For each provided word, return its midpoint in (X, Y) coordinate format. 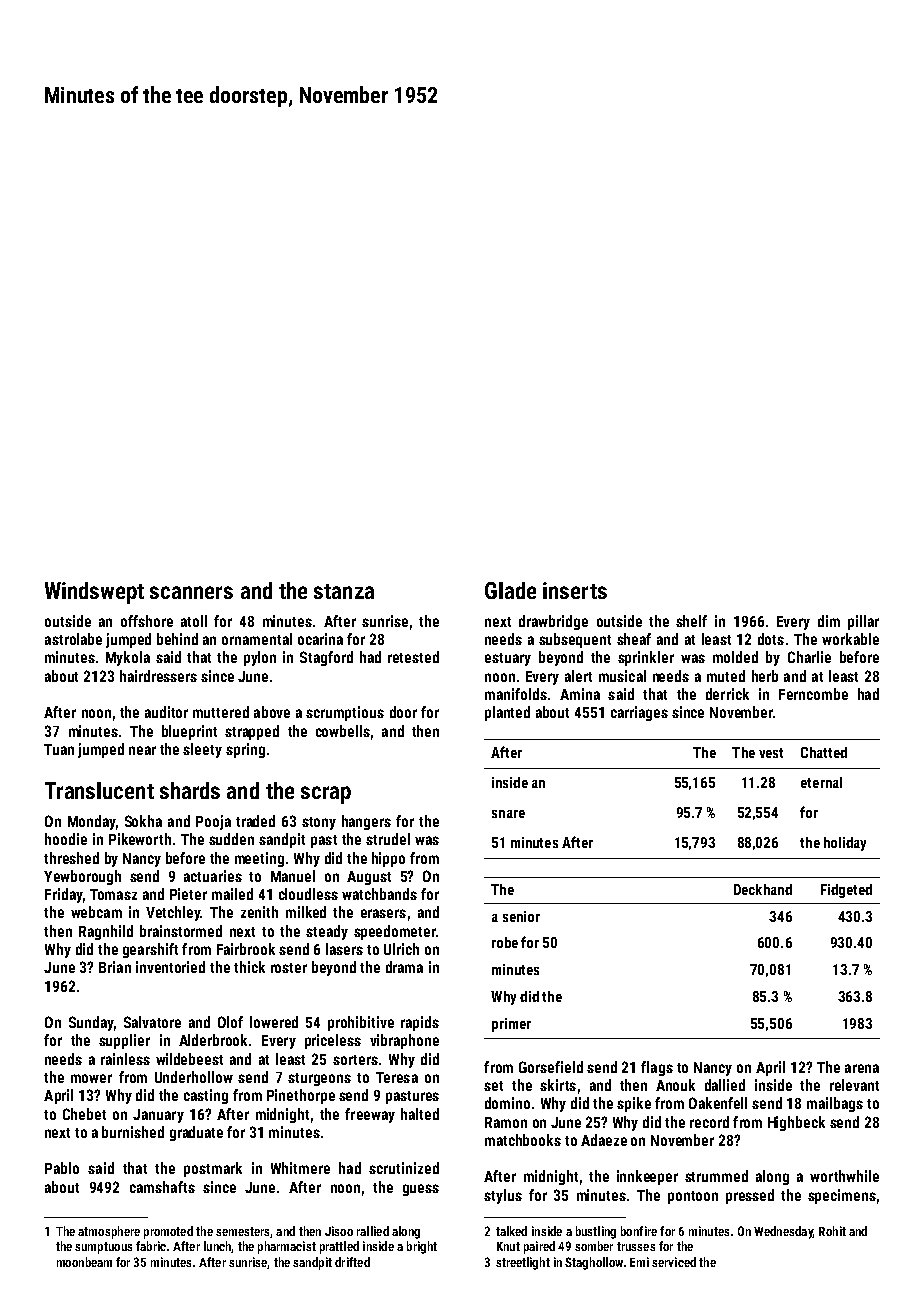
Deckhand (763, 889)
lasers (344, 949)
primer (511, 1025)
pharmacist (287, 1247)
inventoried (170, 967)
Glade (510, 590)
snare (508, 814)
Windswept (94, 593)
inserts (575, 590)
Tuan (59, 749)
